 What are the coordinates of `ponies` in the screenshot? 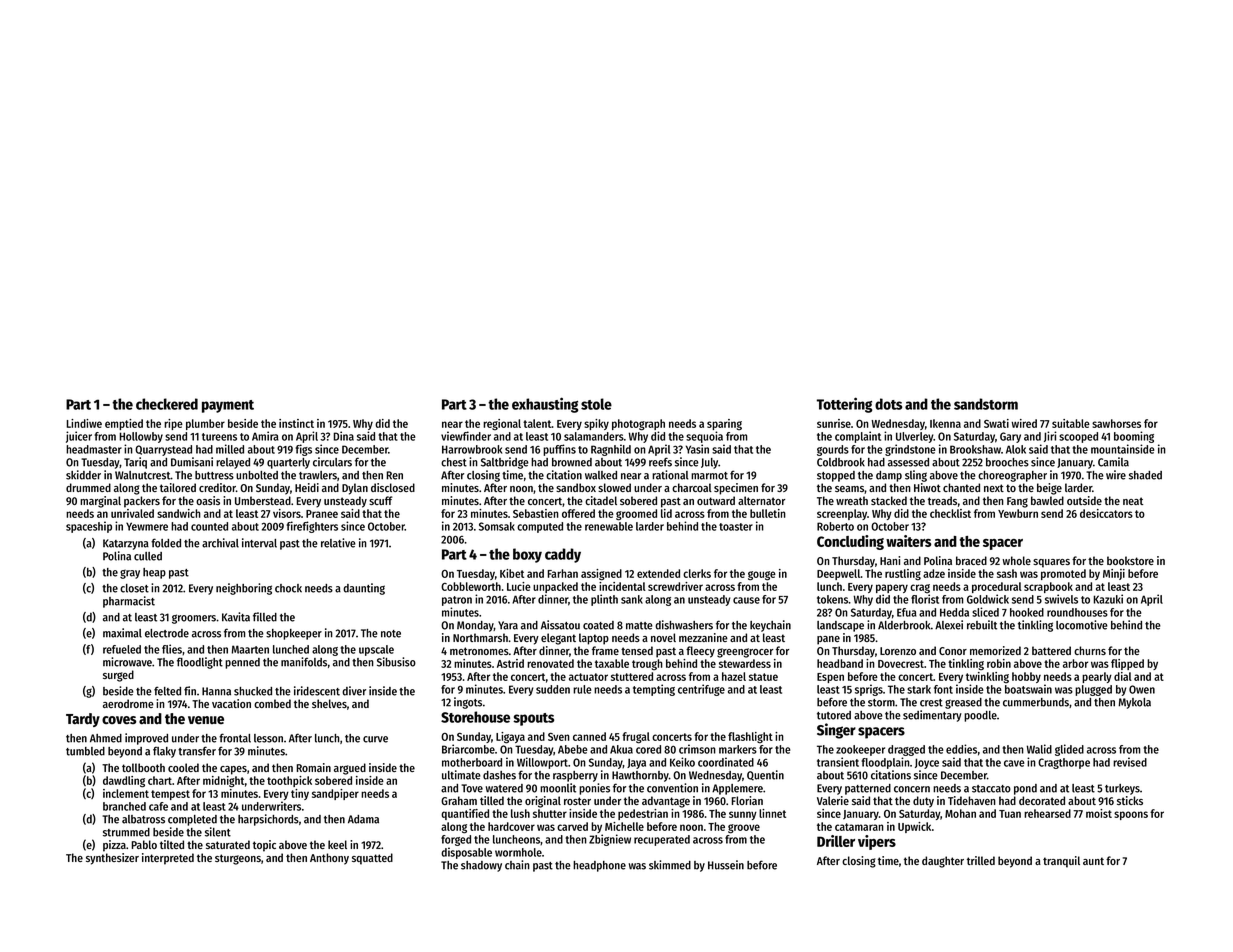 It's located at (594, 789).
